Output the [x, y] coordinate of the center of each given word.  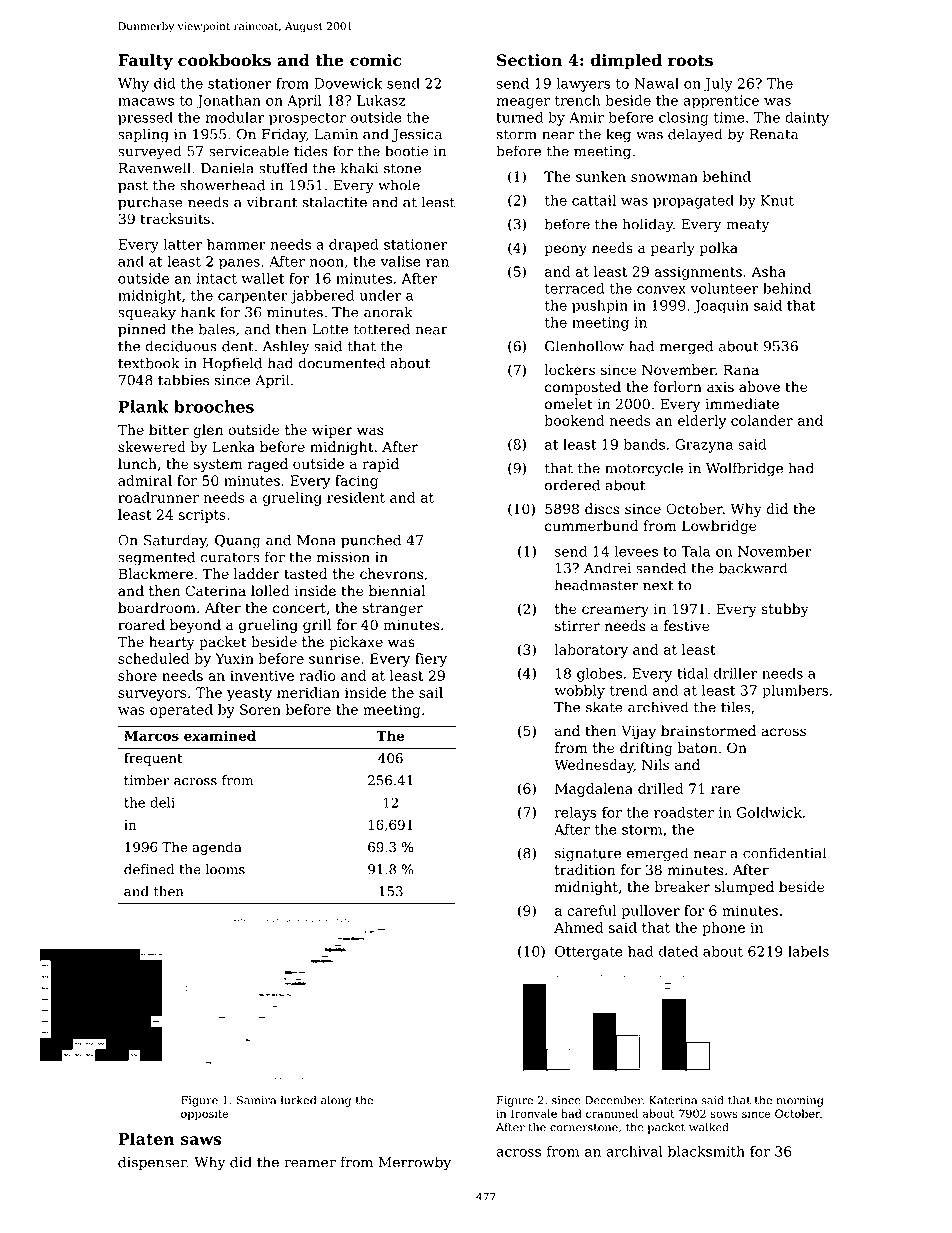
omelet [569, 404]
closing [684, 119]
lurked [298, 1100]
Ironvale [534, 1113]
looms [225, 869]
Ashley [285, 347]
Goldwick [769, 812]
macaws [146, 102]
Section [529, 60]
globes [599, 675]
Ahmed [578, 927]
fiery [431, 660]
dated [678, 951]
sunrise [334, 658]
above [759, 387]
